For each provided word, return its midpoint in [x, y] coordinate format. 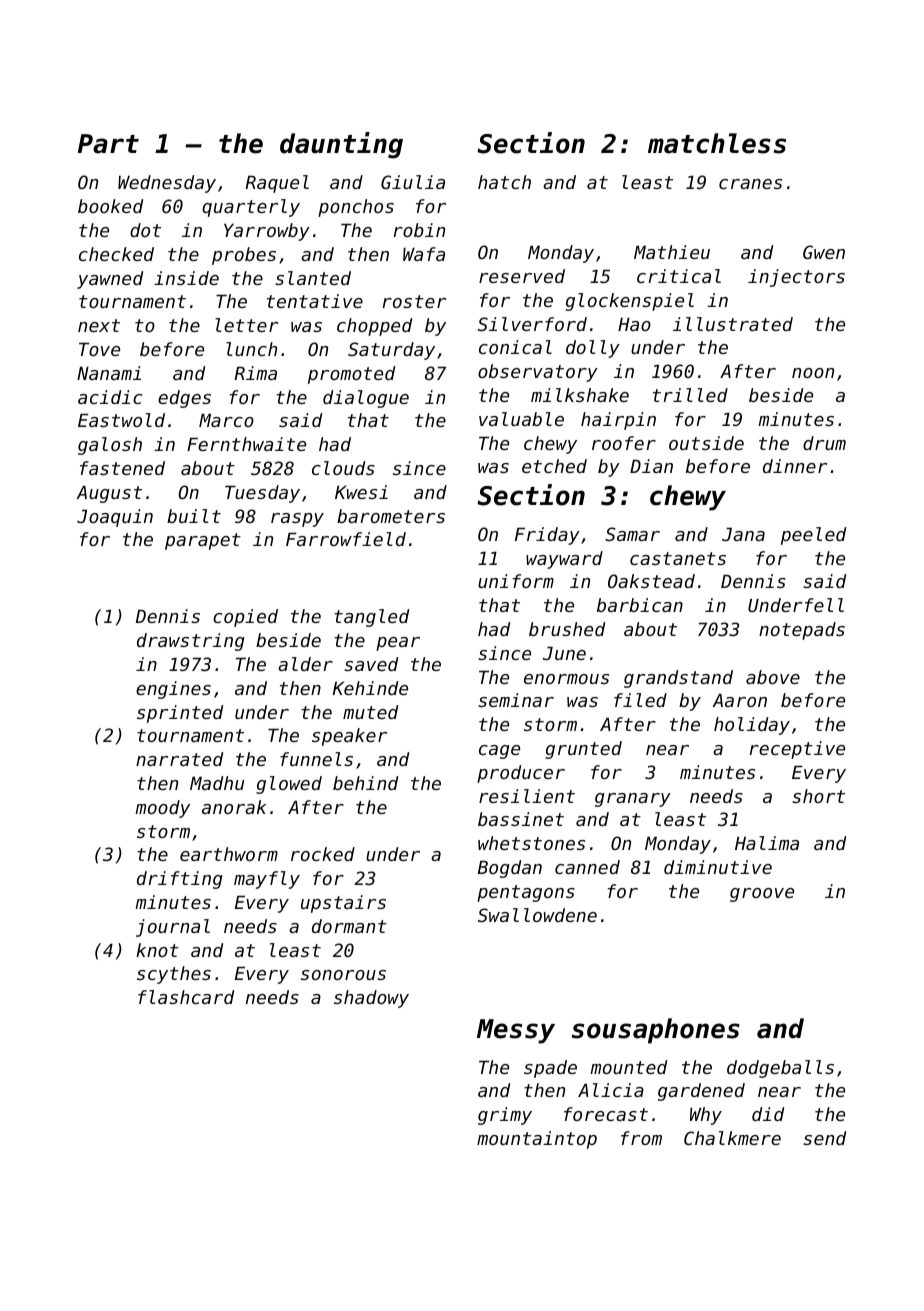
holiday [752, 726]
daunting [341, 145]
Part [108, 144]
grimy [505, 1116]
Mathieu [672, 252]
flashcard [186, 997]
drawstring [191, 642]
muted [370, 712]
